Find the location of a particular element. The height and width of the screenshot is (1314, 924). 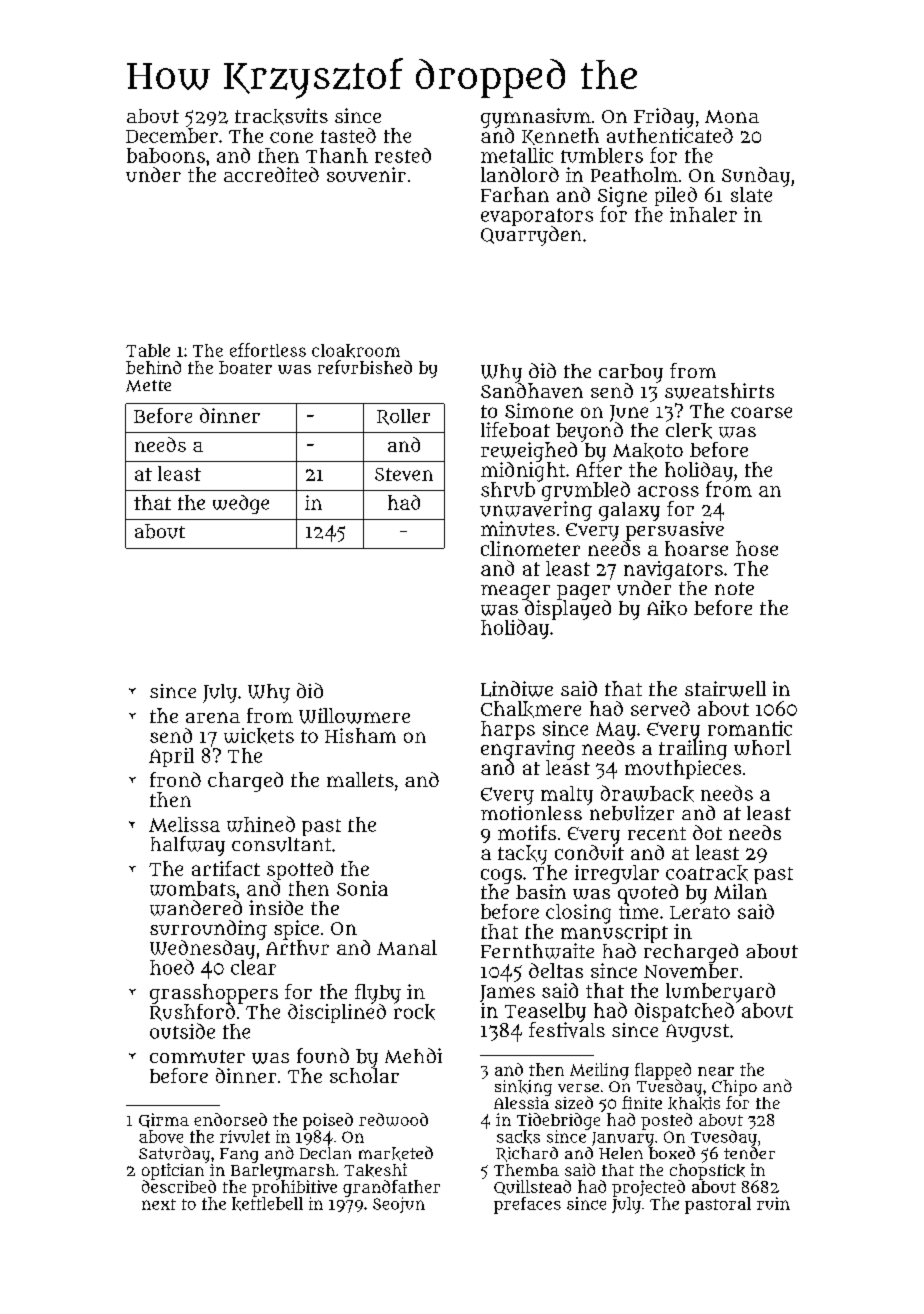

Signe is located at coordinates (622, 197).
